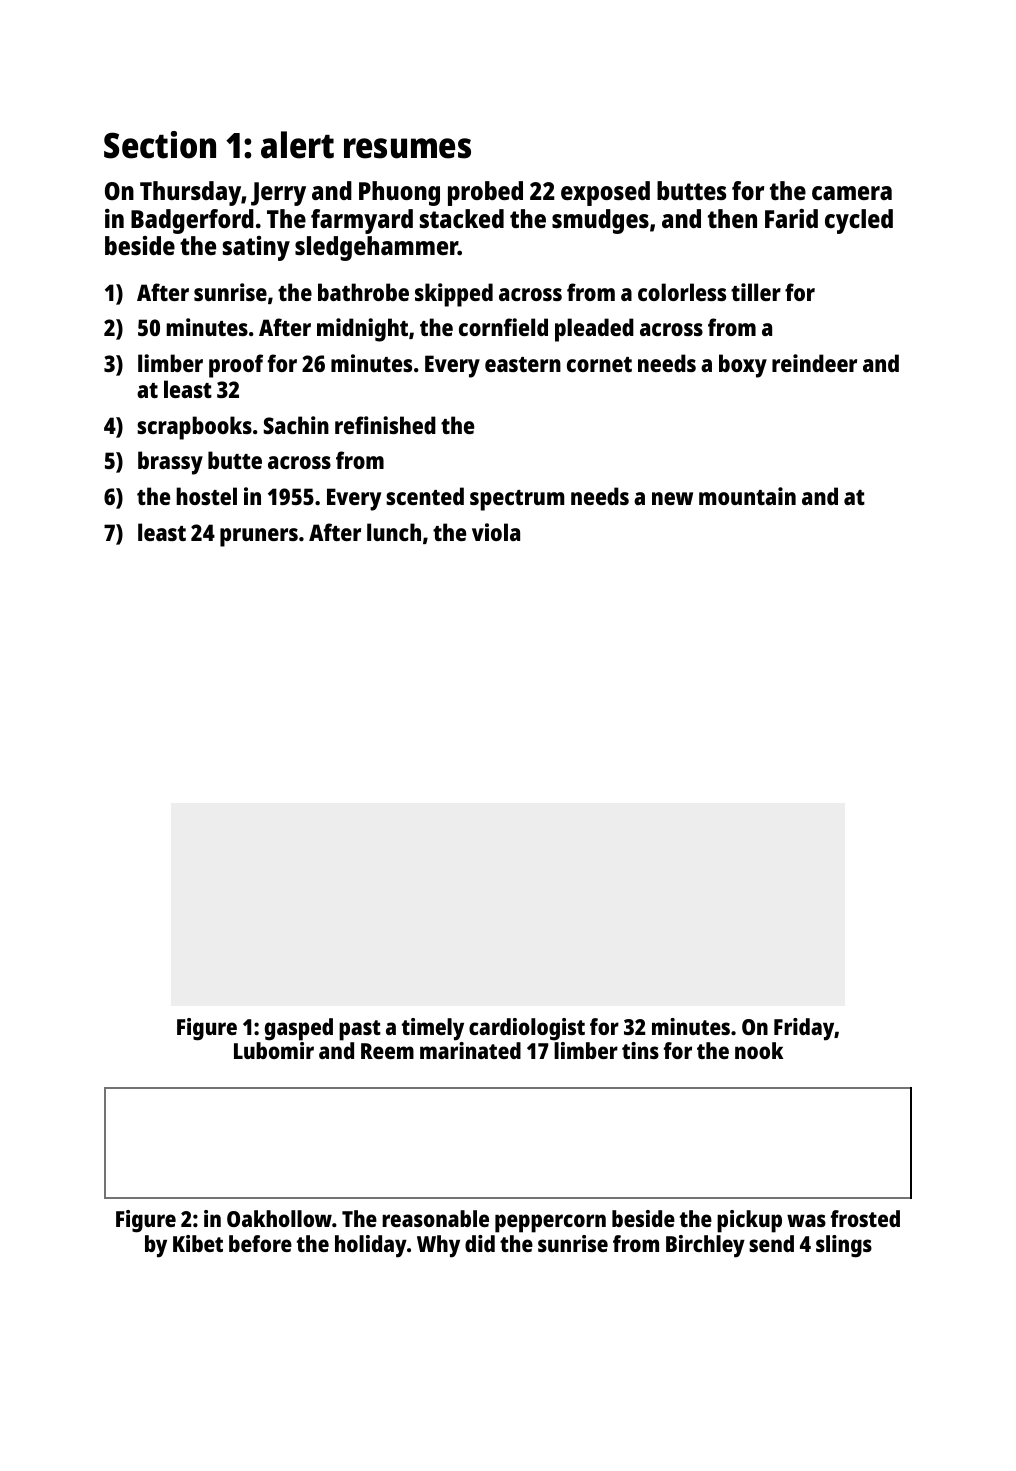 This screenshot has width=1016, height=1471. I want to click on Section, so click(160, 145).
